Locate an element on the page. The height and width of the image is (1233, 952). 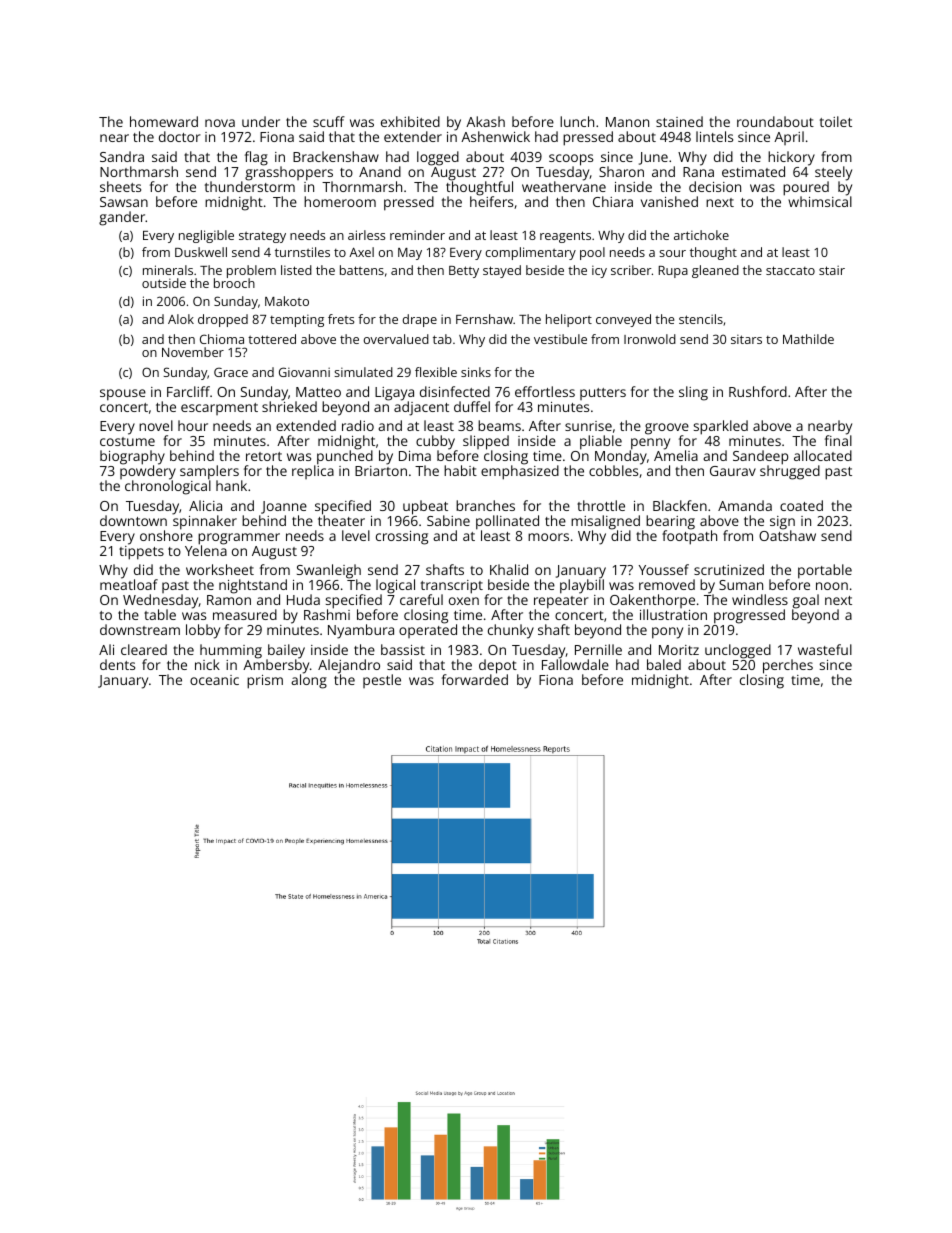
stained is located at coordinates (679, 121).
